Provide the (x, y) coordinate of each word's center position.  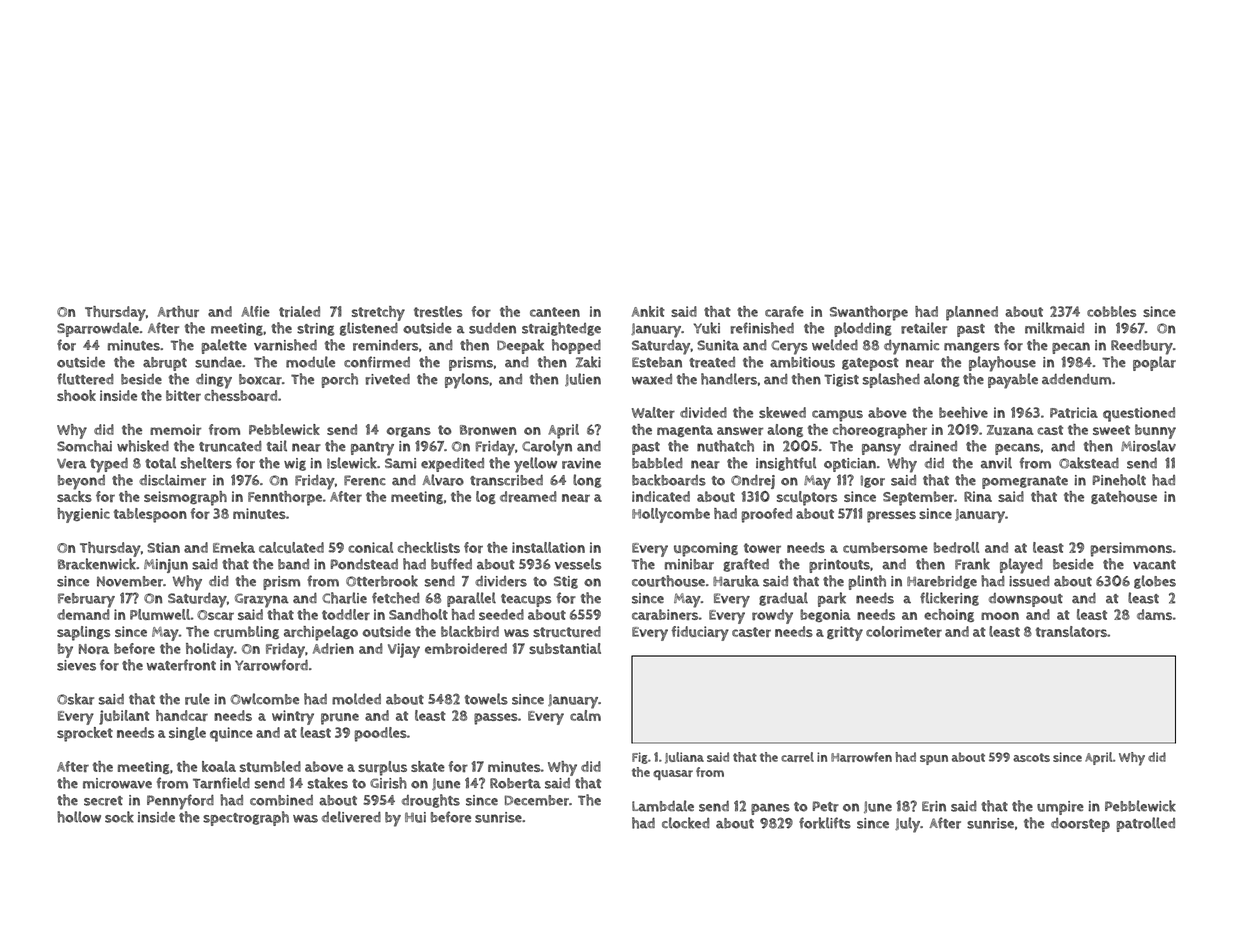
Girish (388, 783)
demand (83, 614)
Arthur (178, 311)
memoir (175, 429)
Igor (873, 481)
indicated (661, 496)
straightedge (561, 329)
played (1021, 566)
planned (972, 313)
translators (1071, 631)
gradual (783, 599)
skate (428, 766)
